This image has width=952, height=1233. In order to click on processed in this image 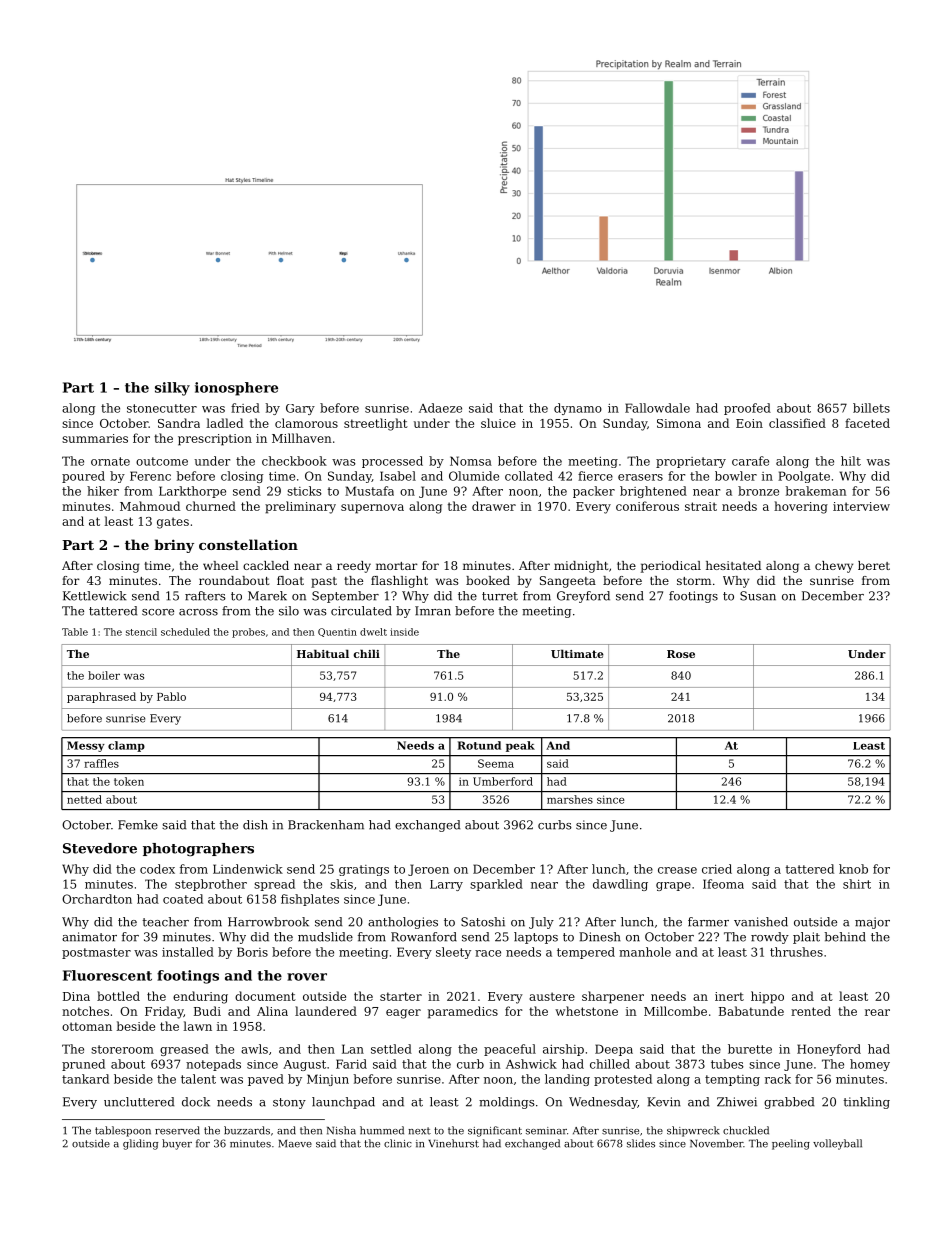, I will do `click(392, 462)`.
